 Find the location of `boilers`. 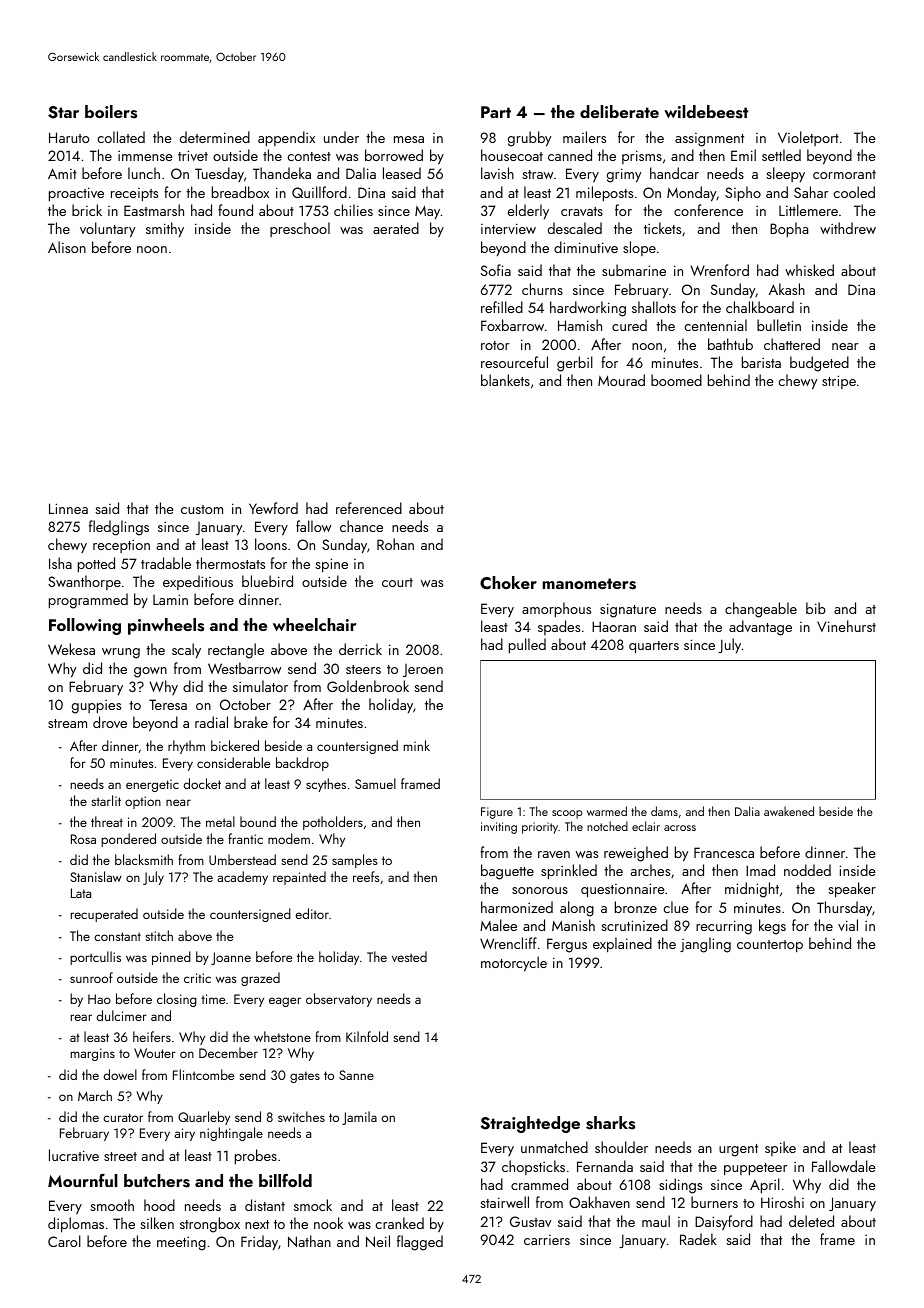

boilers is located at coordinates (111, 112).
